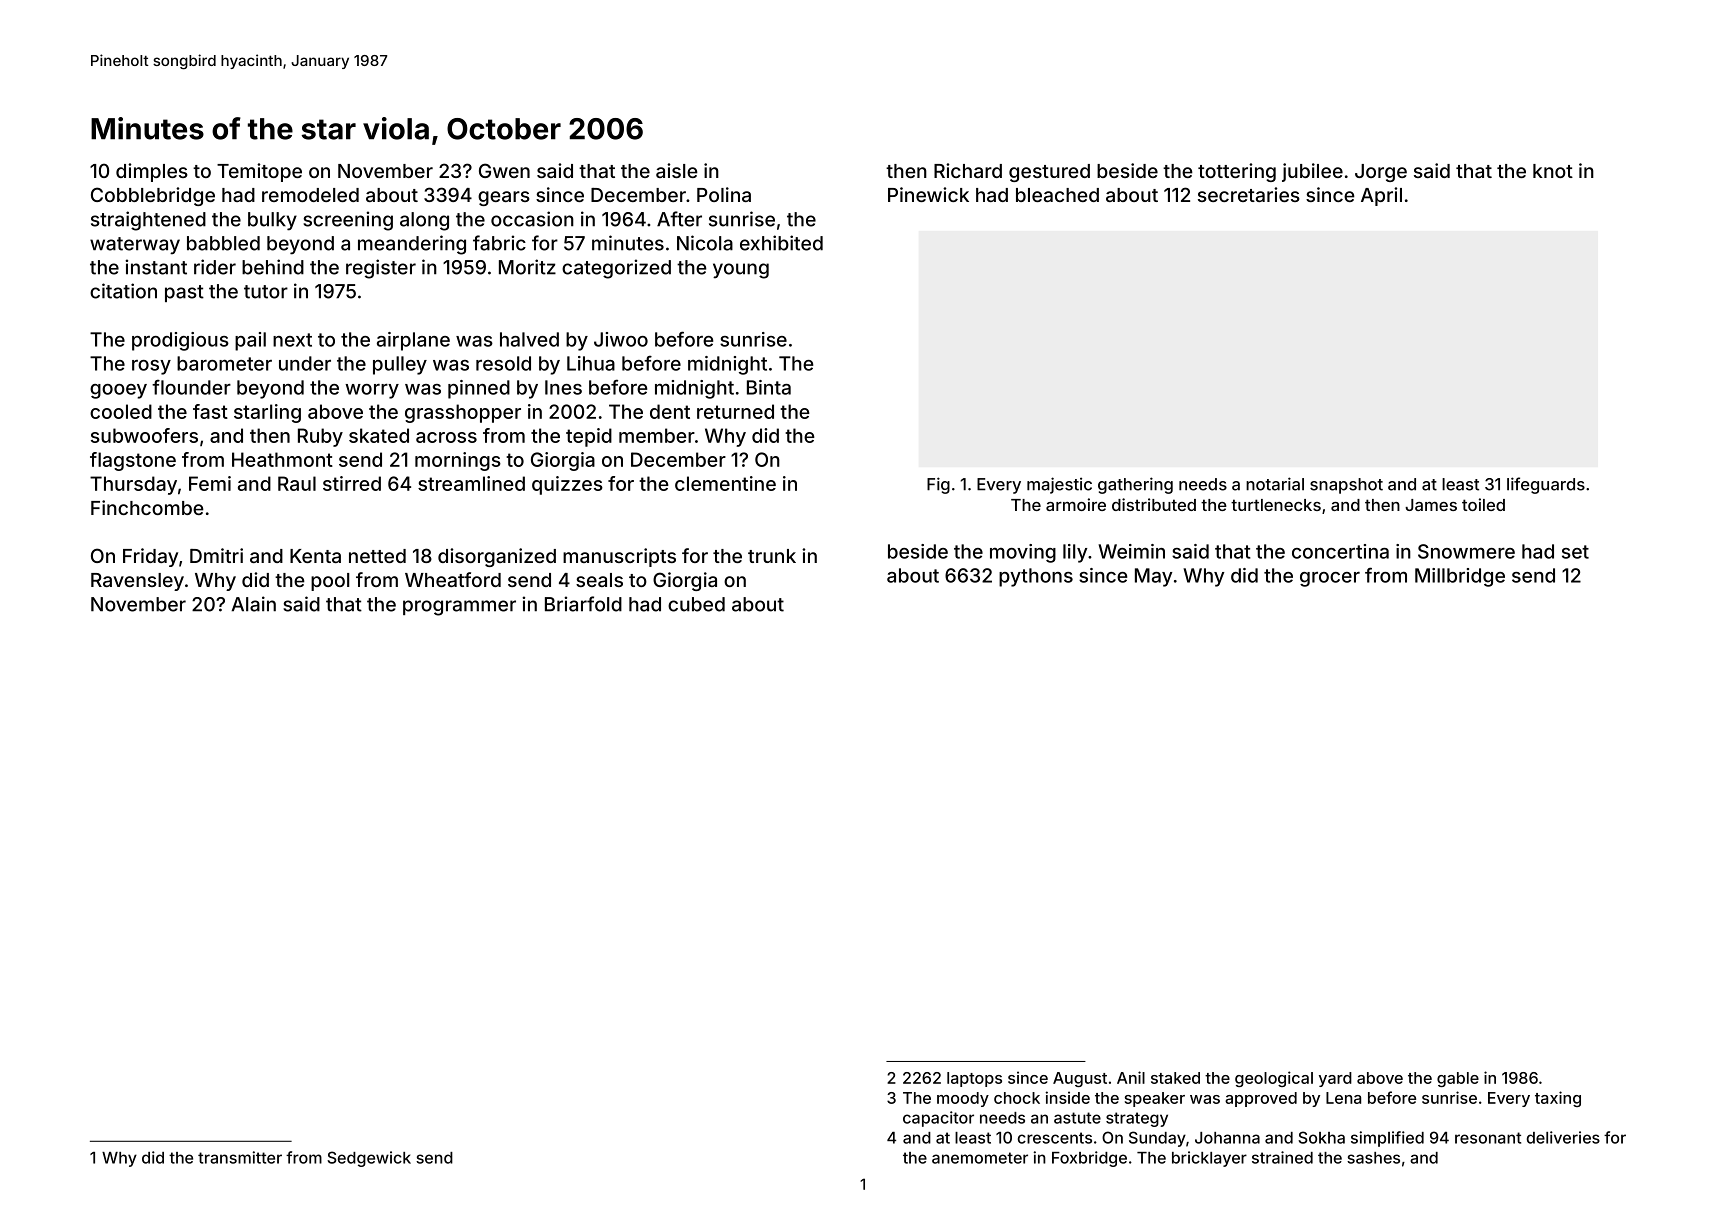 Image resolution: width=1720 pixels, height=1216 pixels. Describe the element at coordinates (677, 170) in the screenshot. I see `aisle` at that location.
